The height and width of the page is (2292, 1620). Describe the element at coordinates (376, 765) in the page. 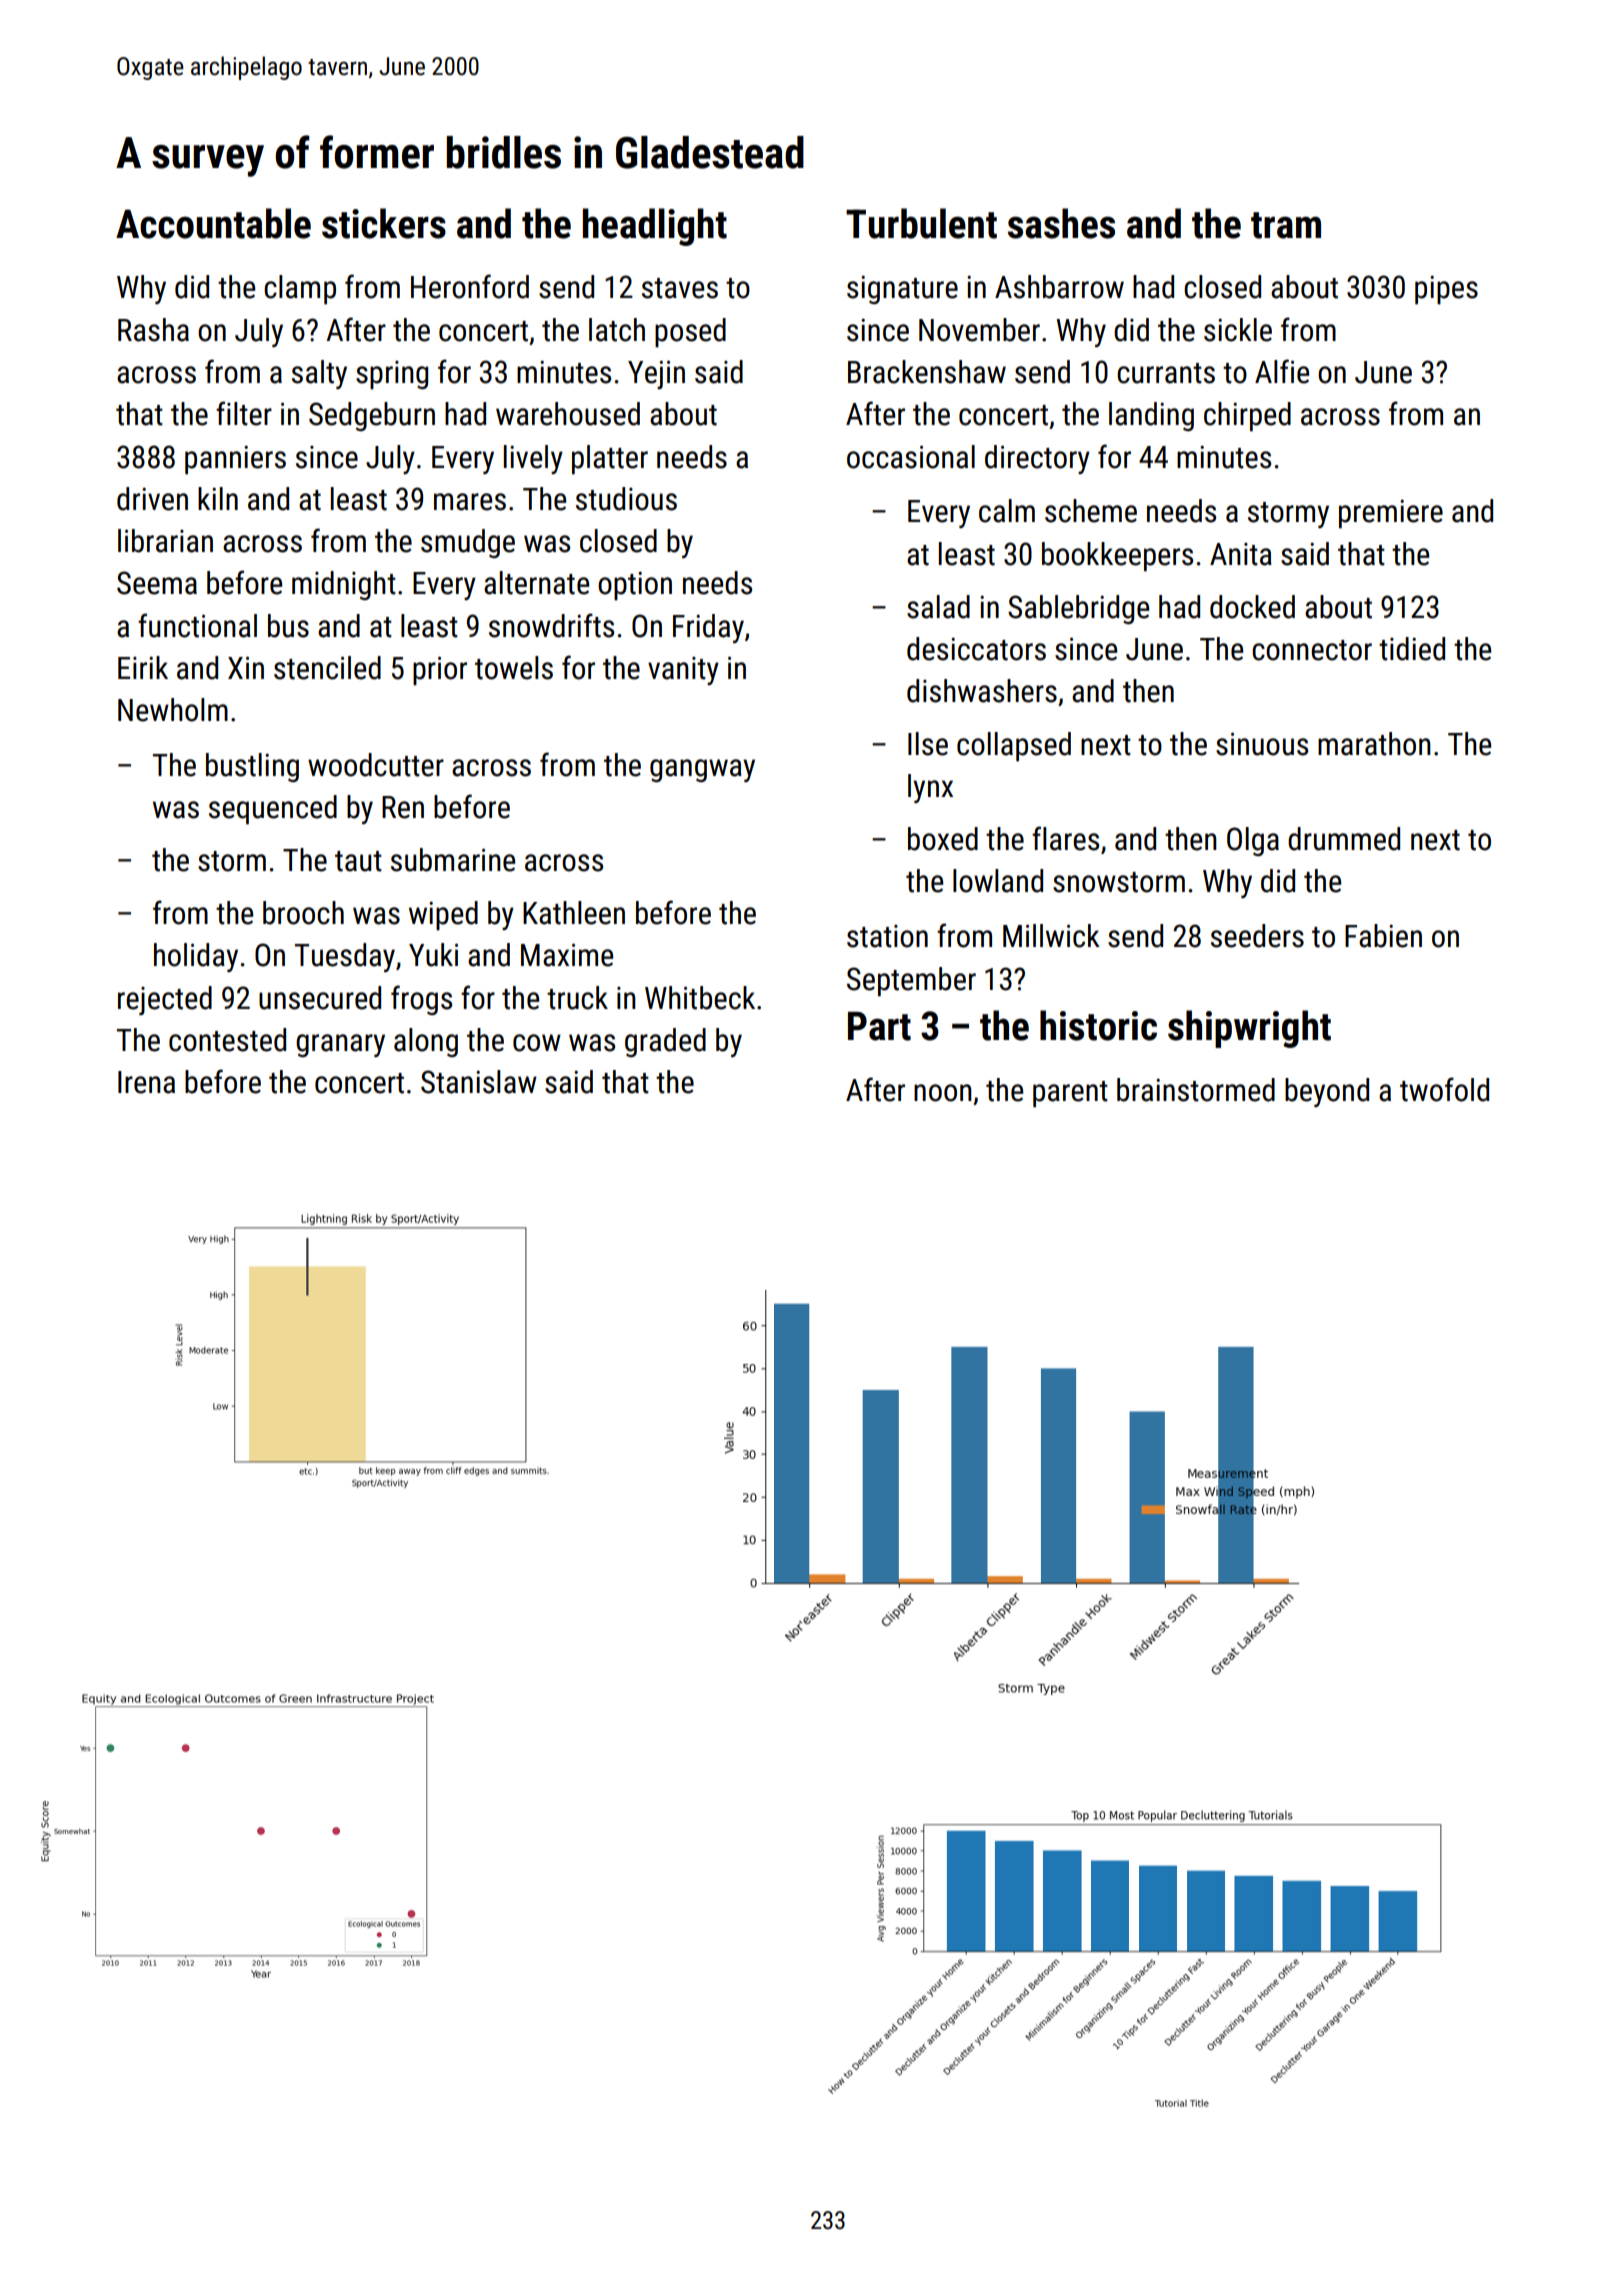

I see `woodcutter` at that location.
